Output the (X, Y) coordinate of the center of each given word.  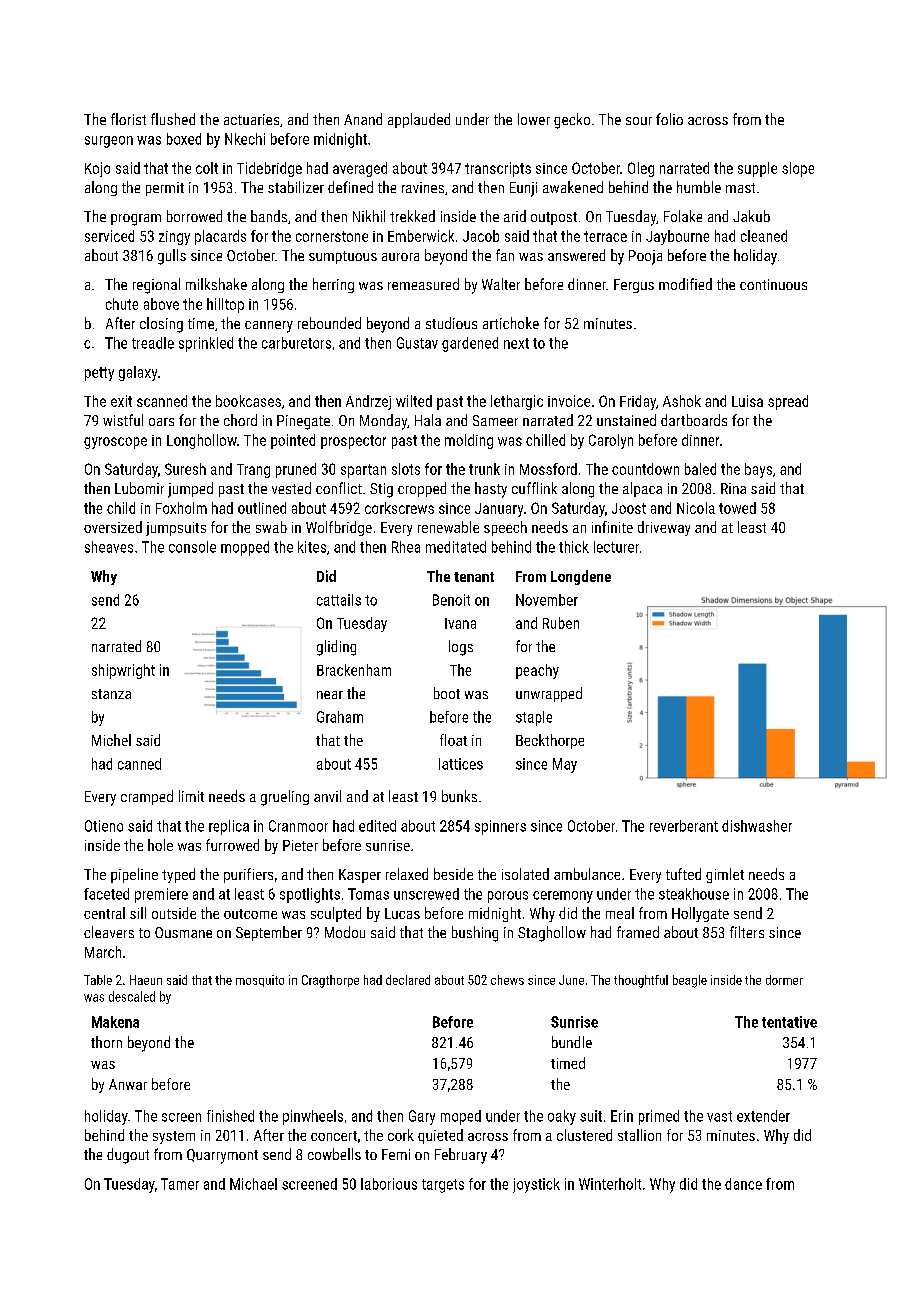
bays (758, 470)
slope (798, 169)
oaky (562, 1117)
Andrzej (368, 402)
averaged (360, 169)
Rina (733, 488)
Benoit (451, 600)
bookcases (248, 401)
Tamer (180, 1184)
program (136, 220)
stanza (111, 694)
